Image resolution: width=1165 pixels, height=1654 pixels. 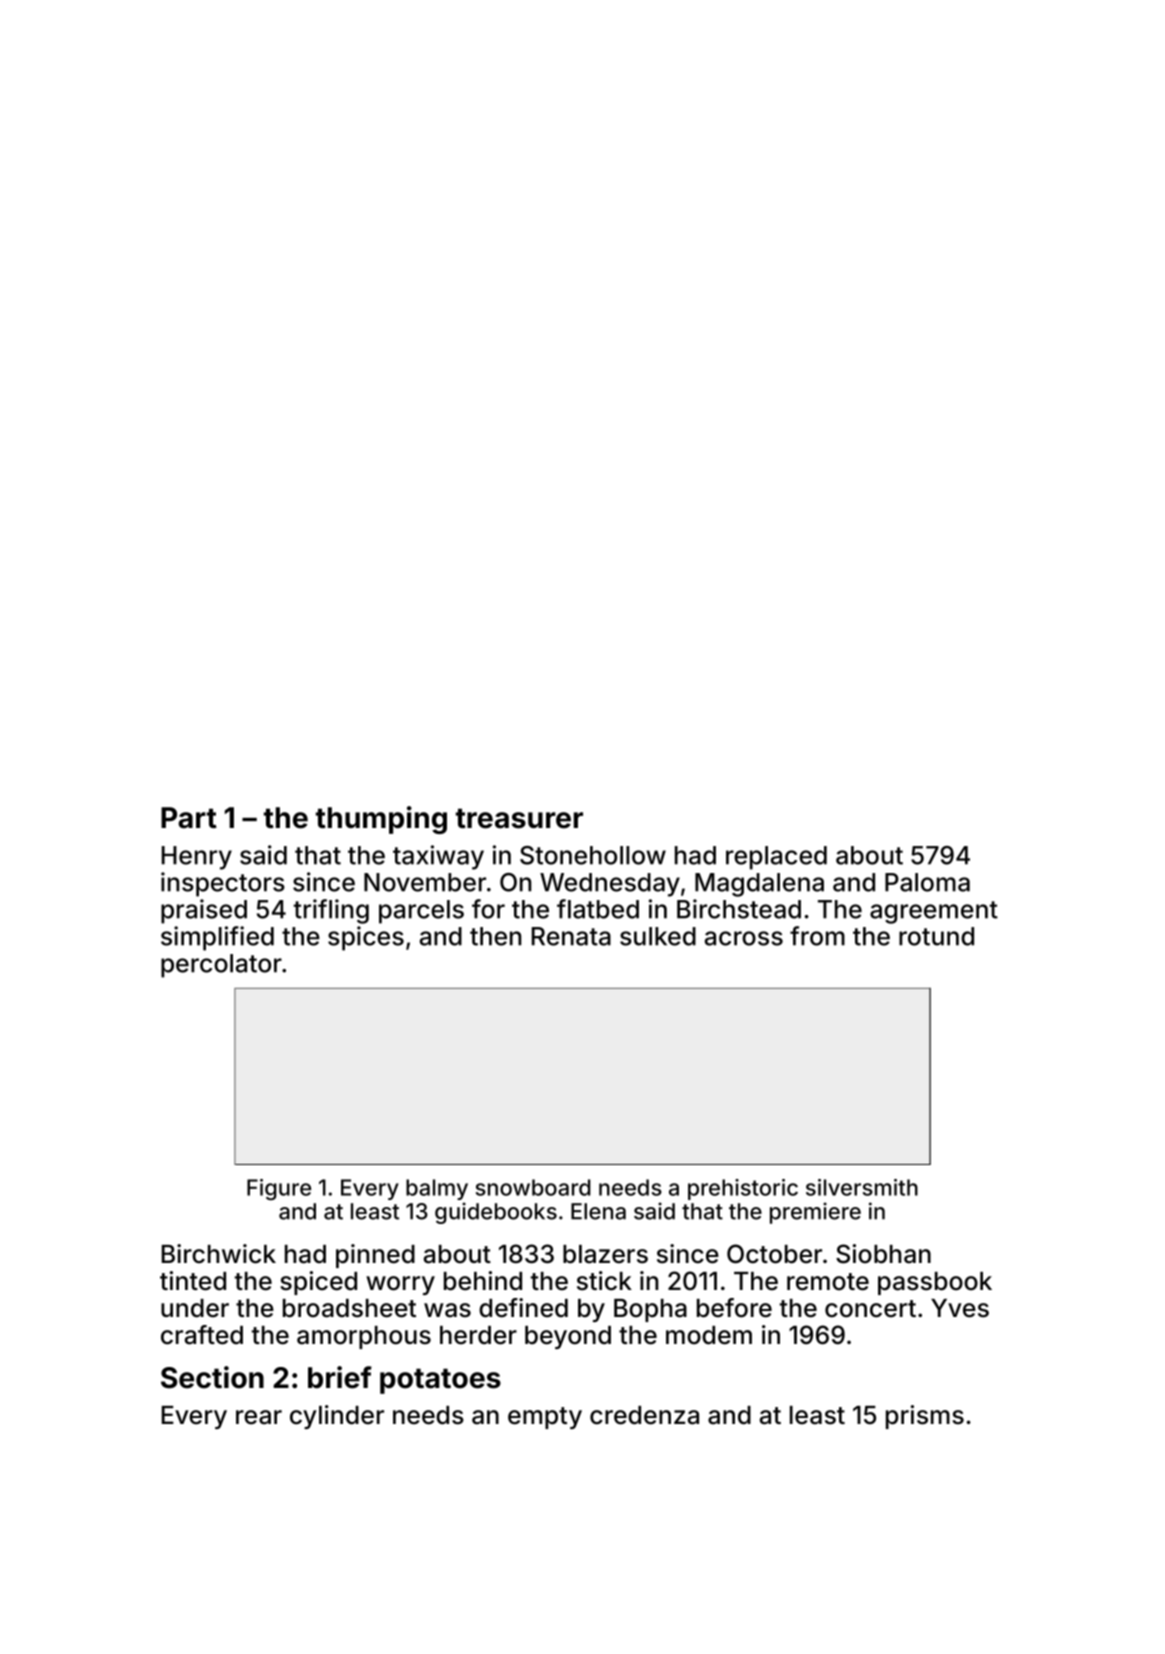 What do you see at coordinates (337, 1417) in the screenshot?
I see `cylinder` at bounding box center [337, 1417].
